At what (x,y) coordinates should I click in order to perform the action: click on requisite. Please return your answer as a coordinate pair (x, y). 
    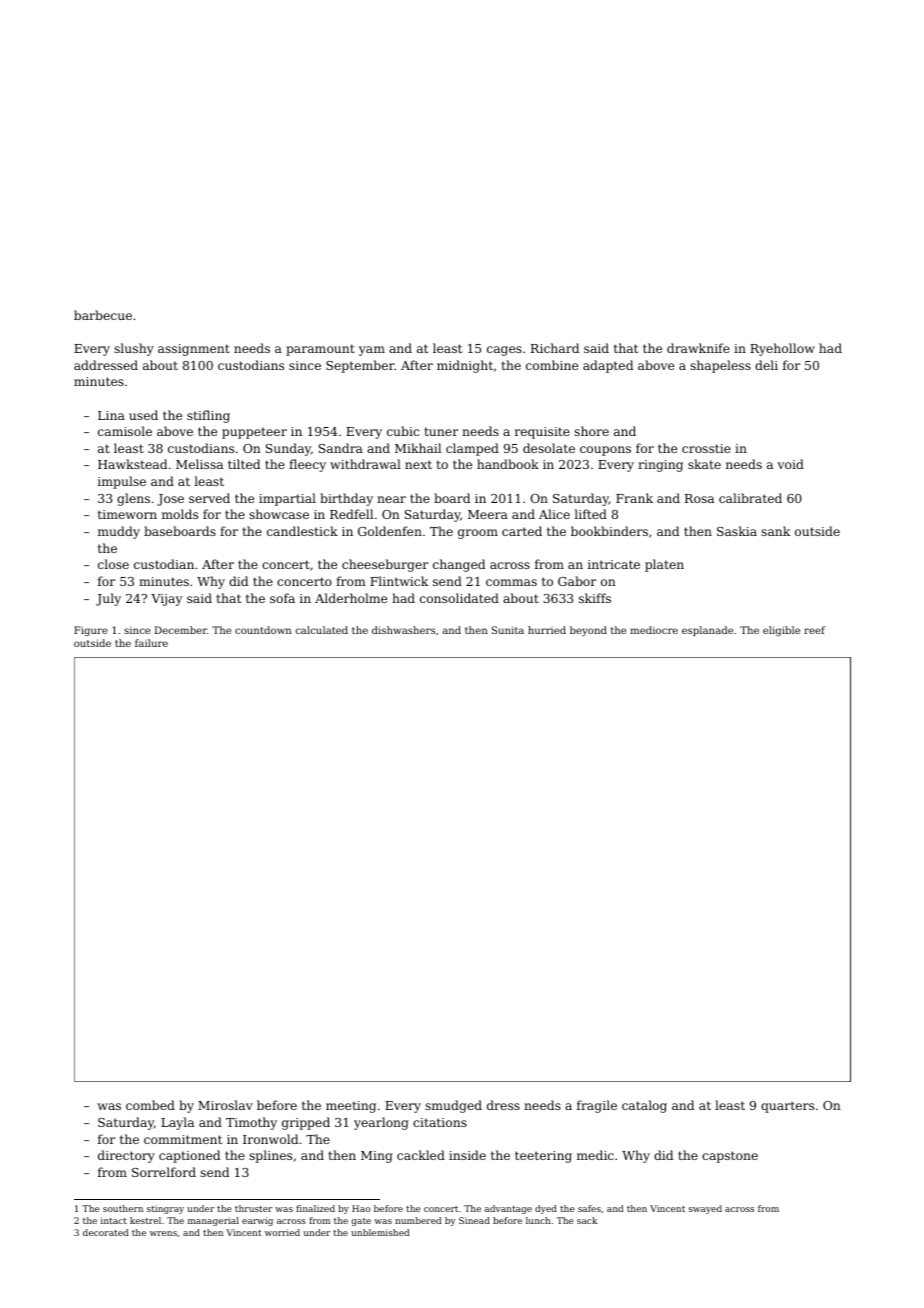
    Looking at the image, I should click on (542, 433).
